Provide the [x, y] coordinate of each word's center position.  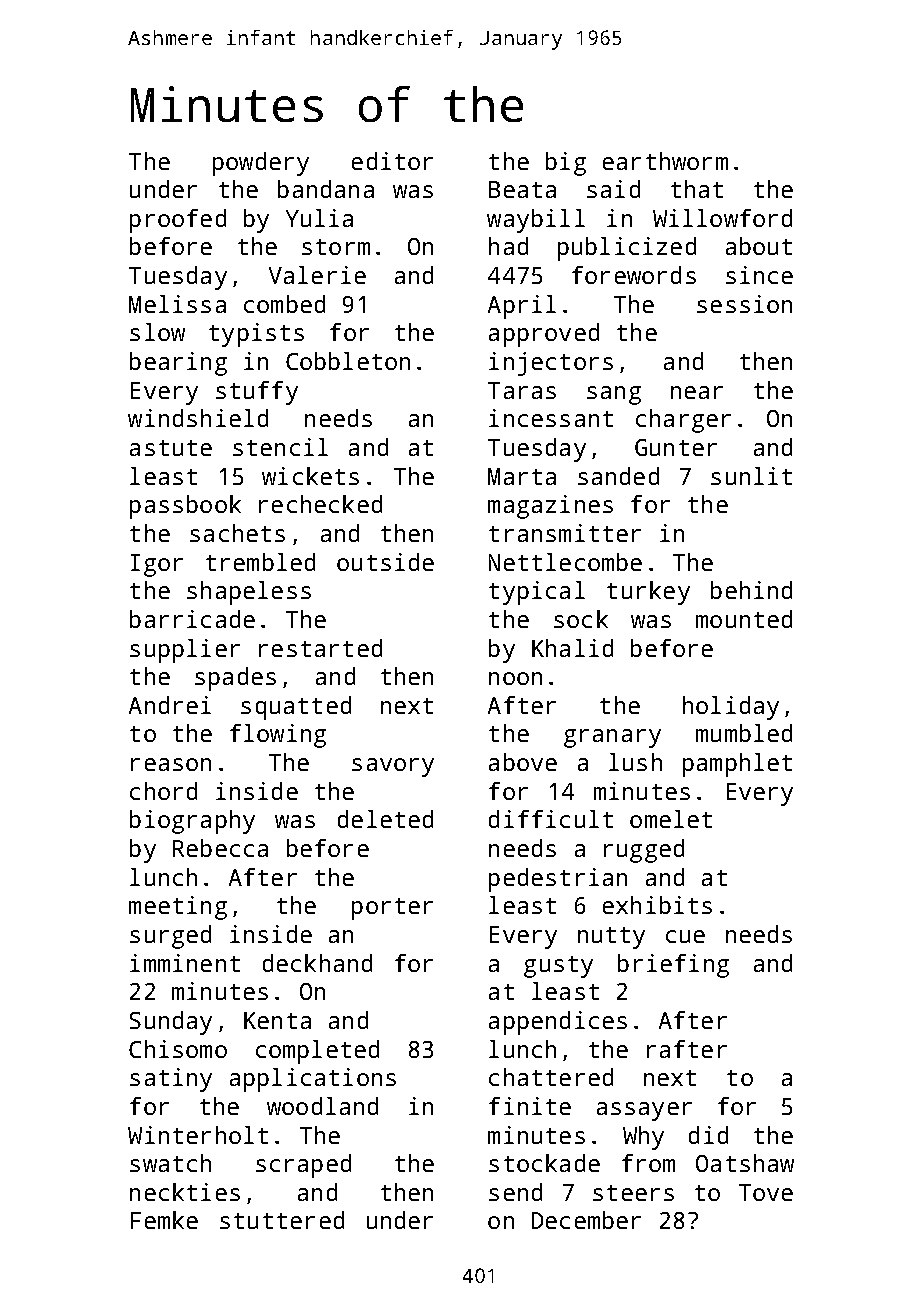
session [744, 304]
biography [192, 822]
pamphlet [737, 765]
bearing [178, 364]
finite [530, 1106]
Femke [164, 1220]
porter [392, 909]
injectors [551, 364]
